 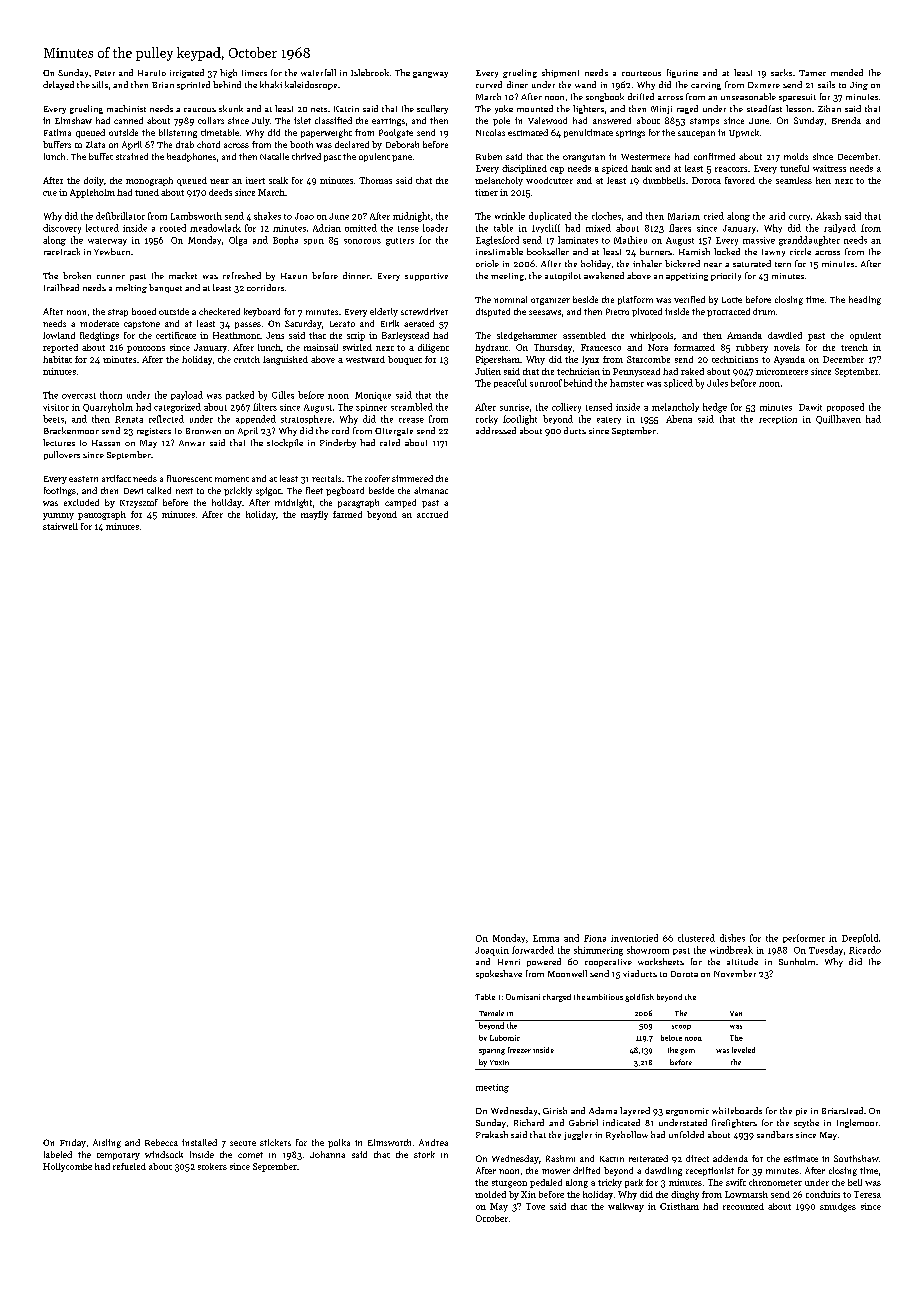 What do you see at coordinates (679, 419) in the screenshot?
I see `Abena` at bounding box center [679, 419].
